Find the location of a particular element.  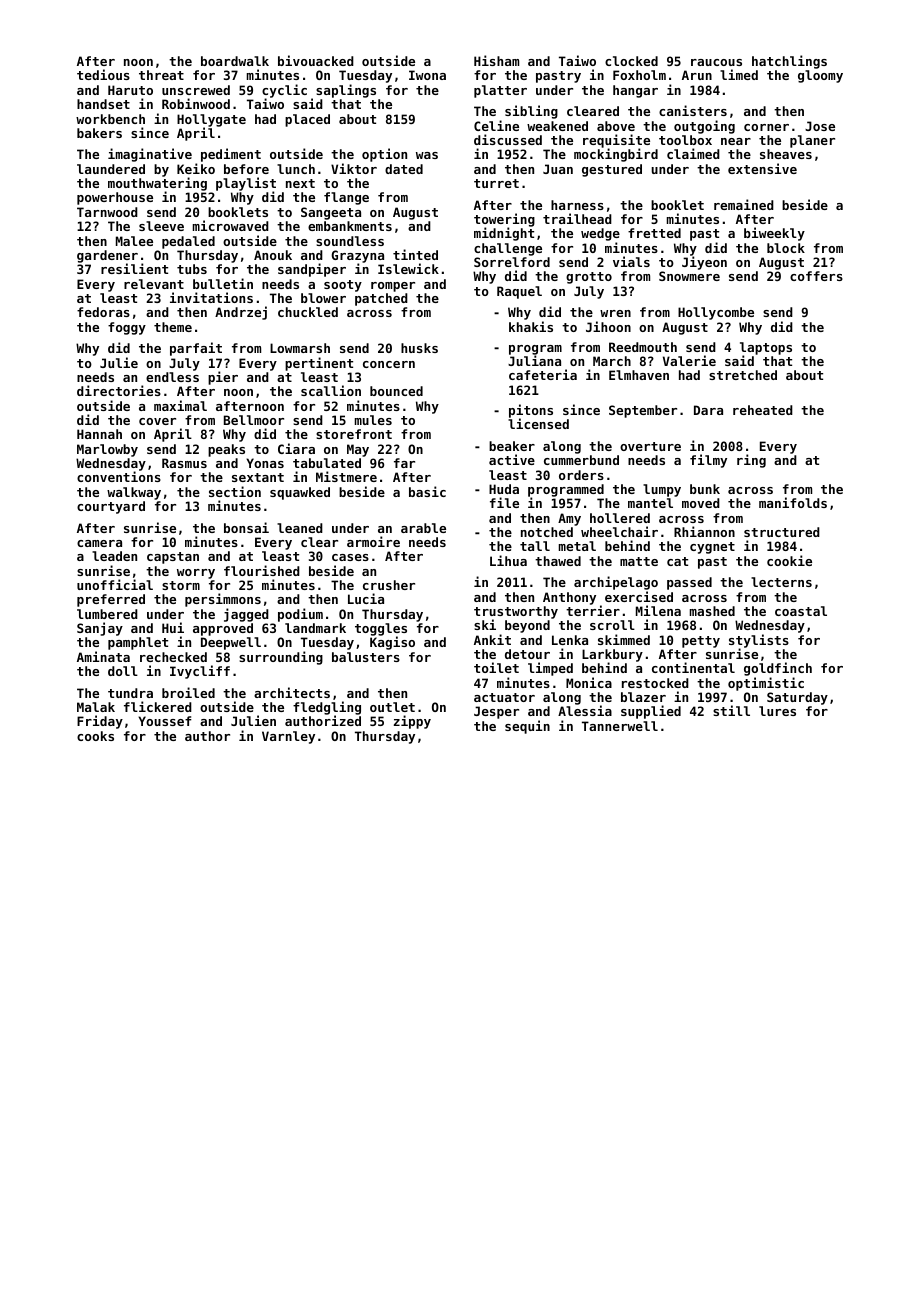

lumbered is located at coordinates (107, 614).
